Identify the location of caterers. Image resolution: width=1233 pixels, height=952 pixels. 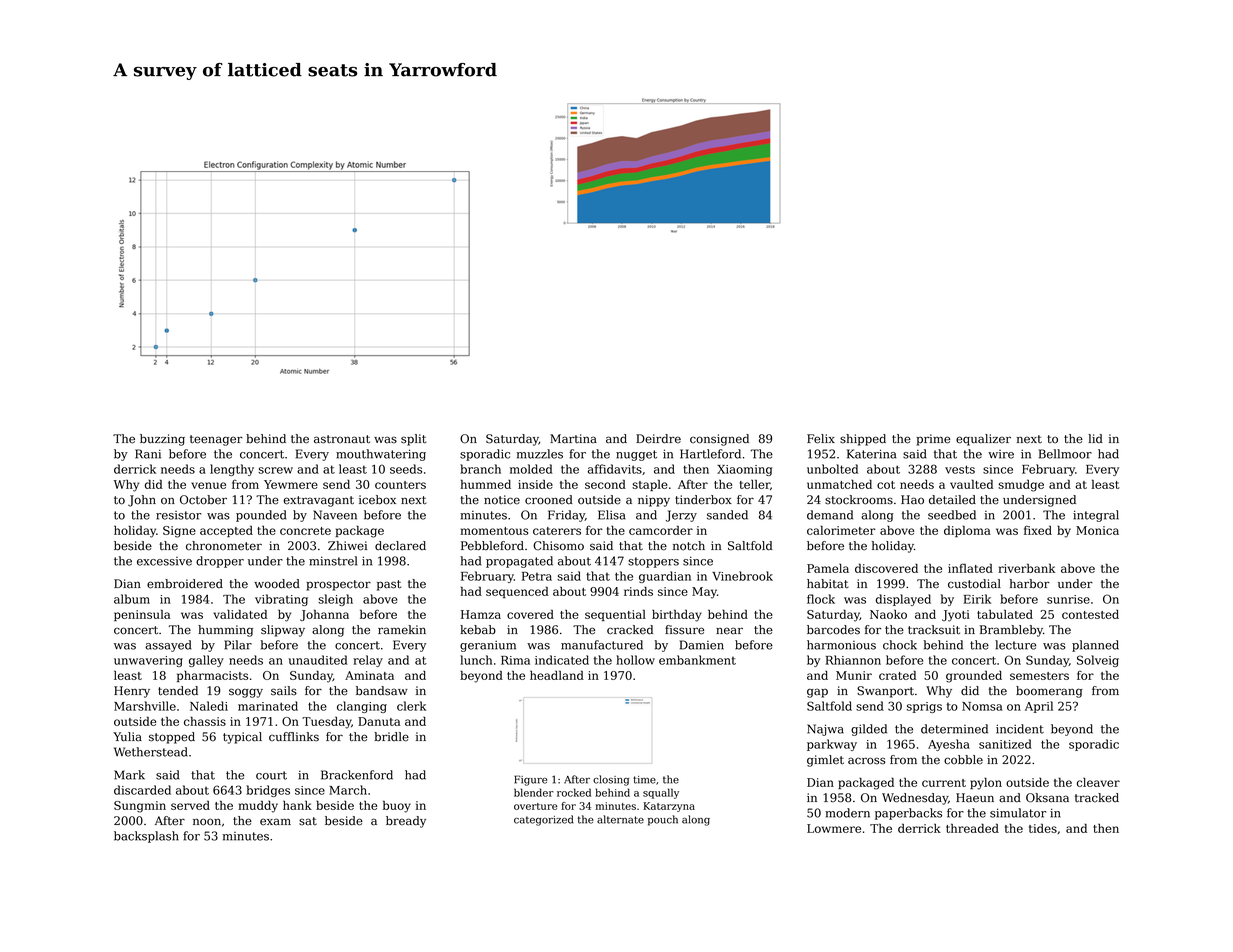
(557, 531).
